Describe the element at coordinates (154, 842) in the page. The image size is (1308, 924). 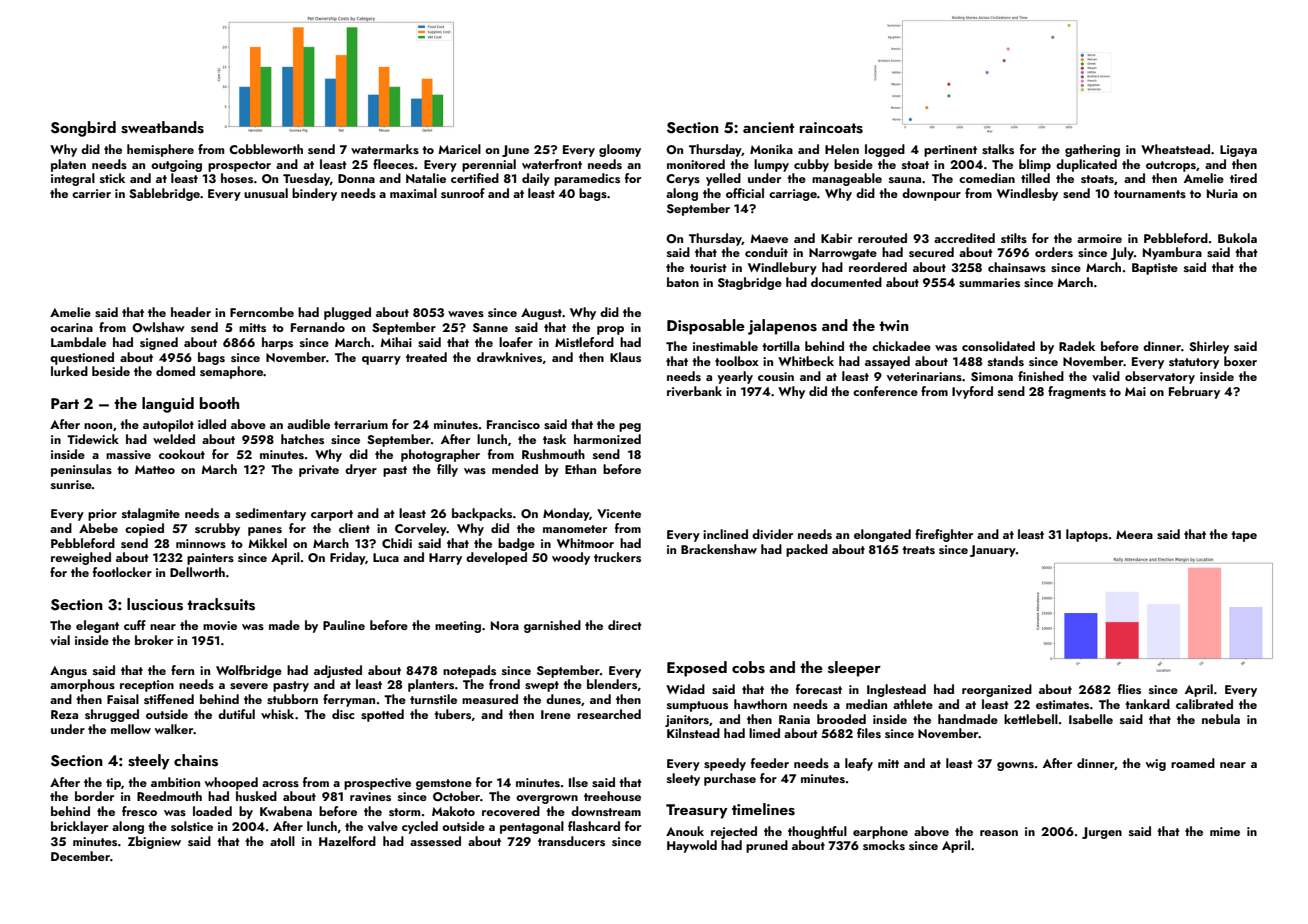
I see `Zbigniew` at that location.
